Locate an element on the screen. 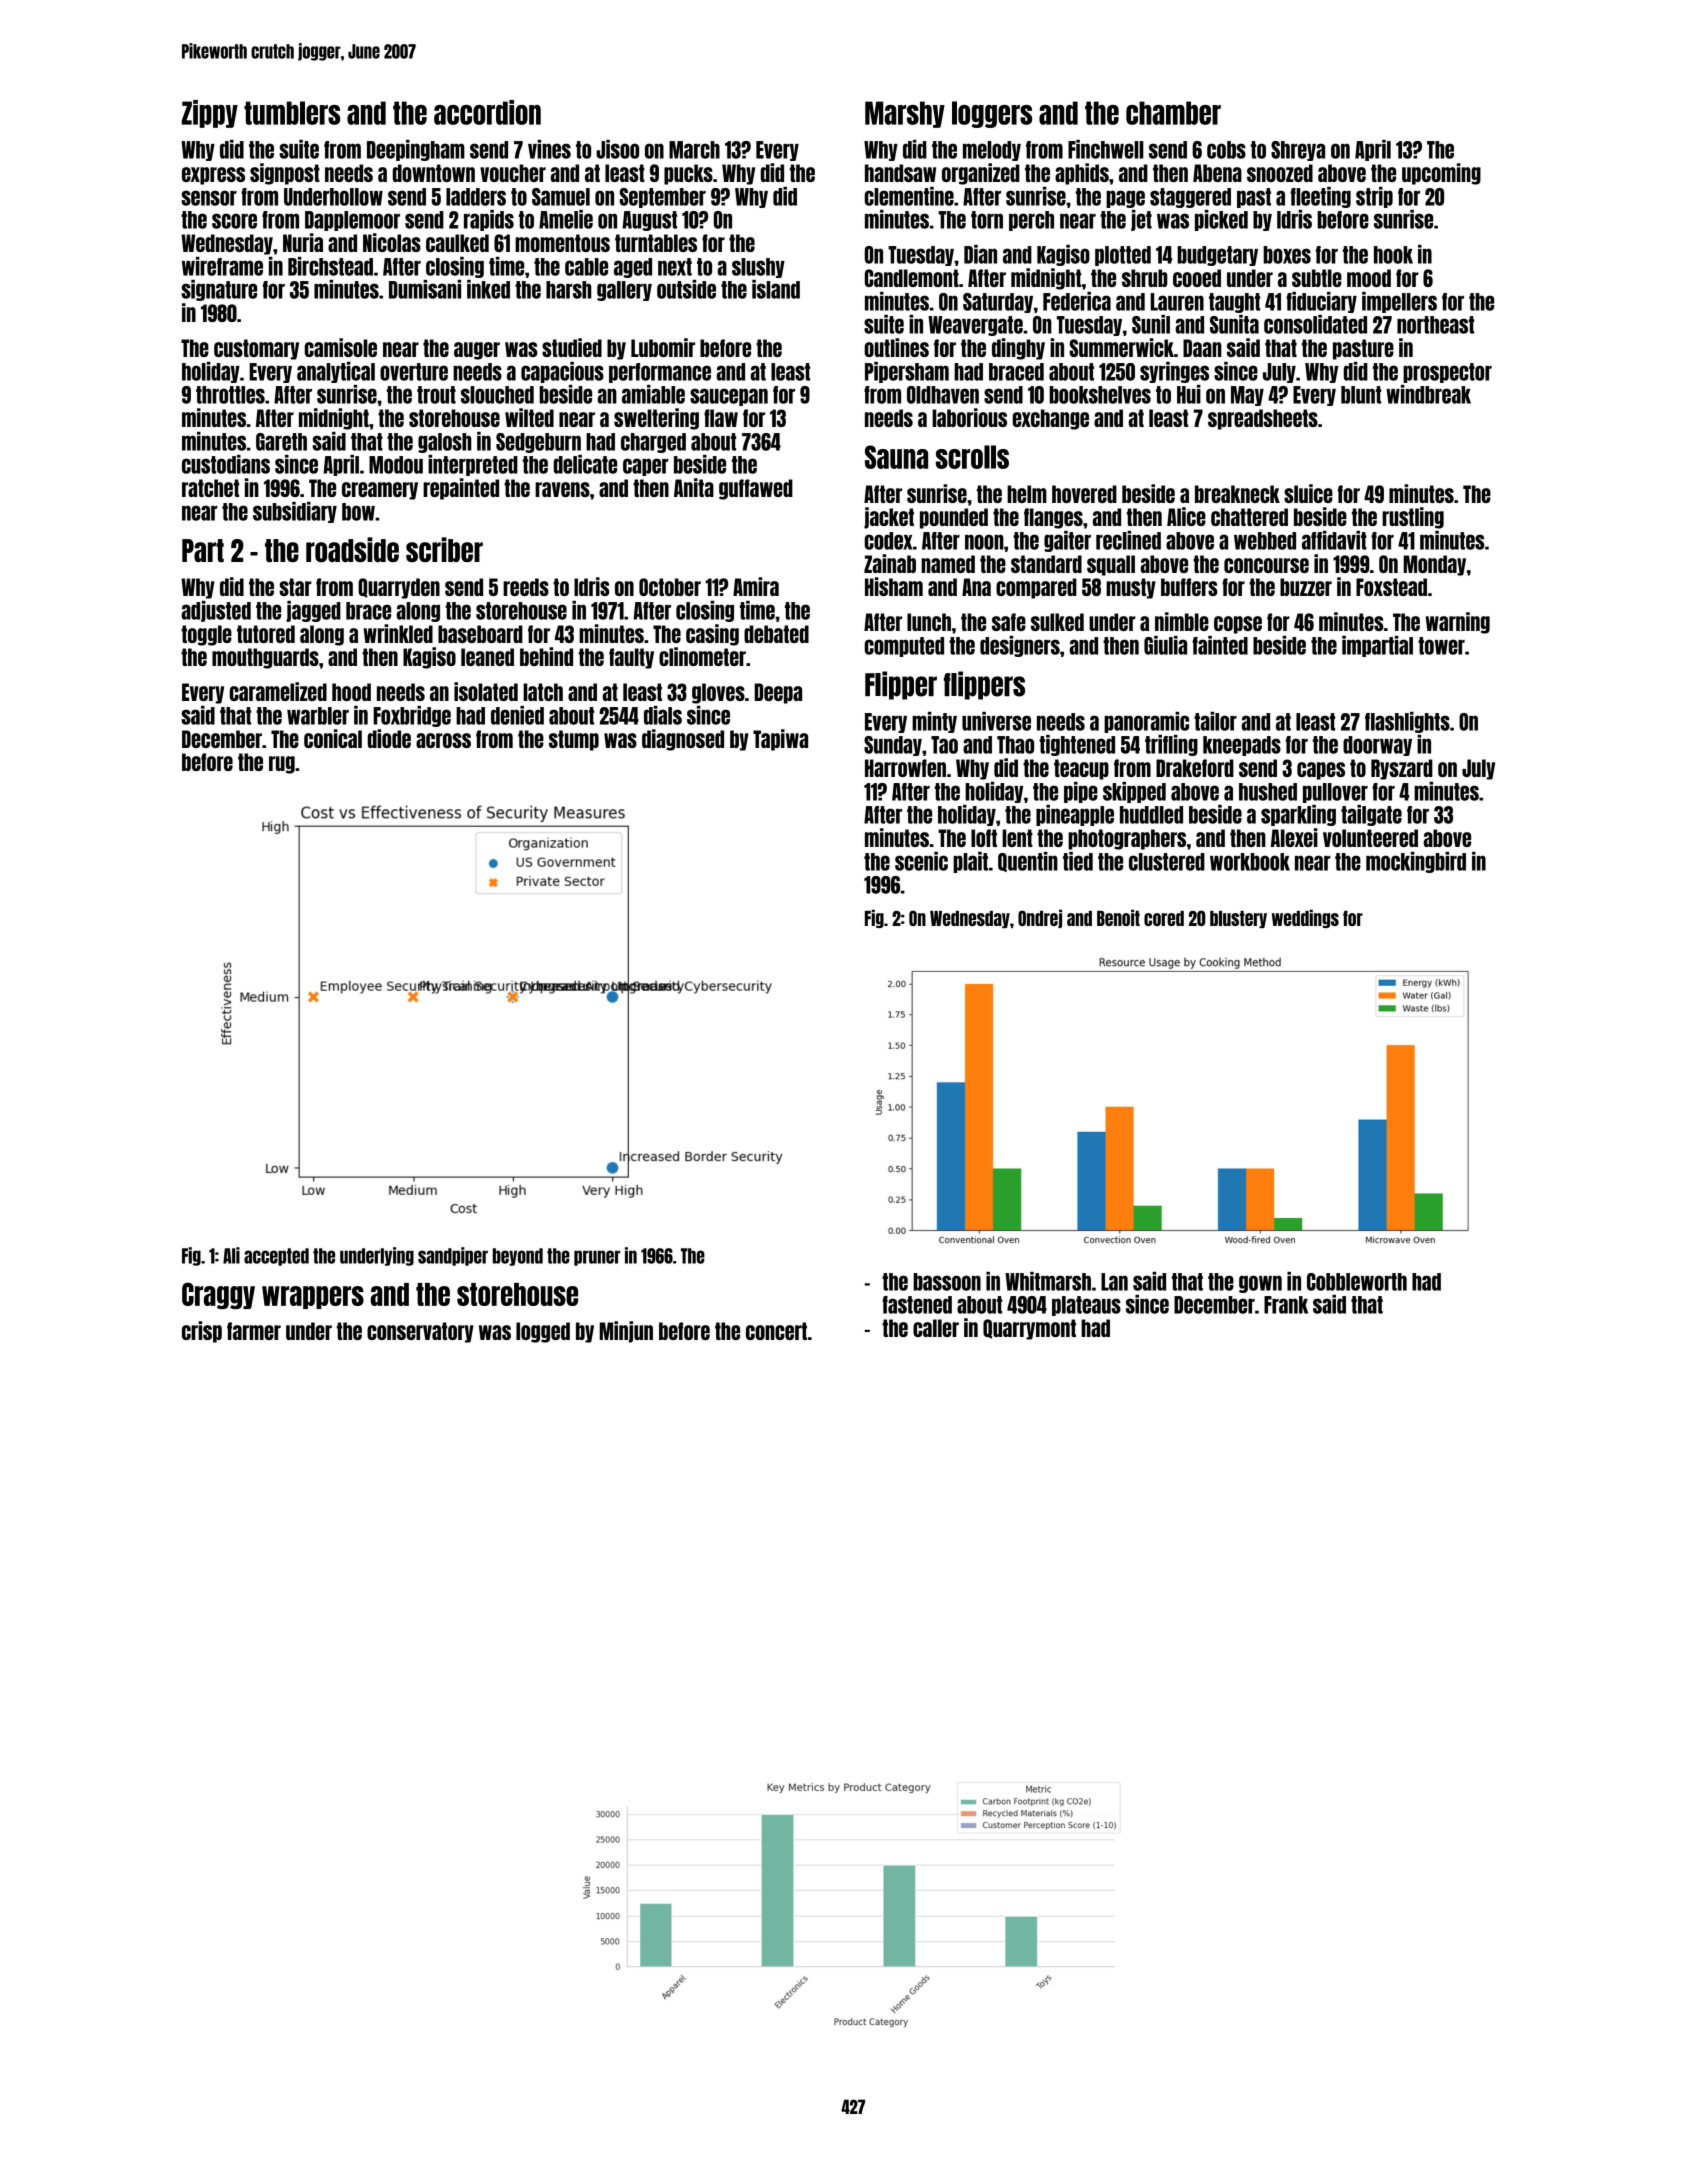  beyond is located at coordinates (518, 1257).
